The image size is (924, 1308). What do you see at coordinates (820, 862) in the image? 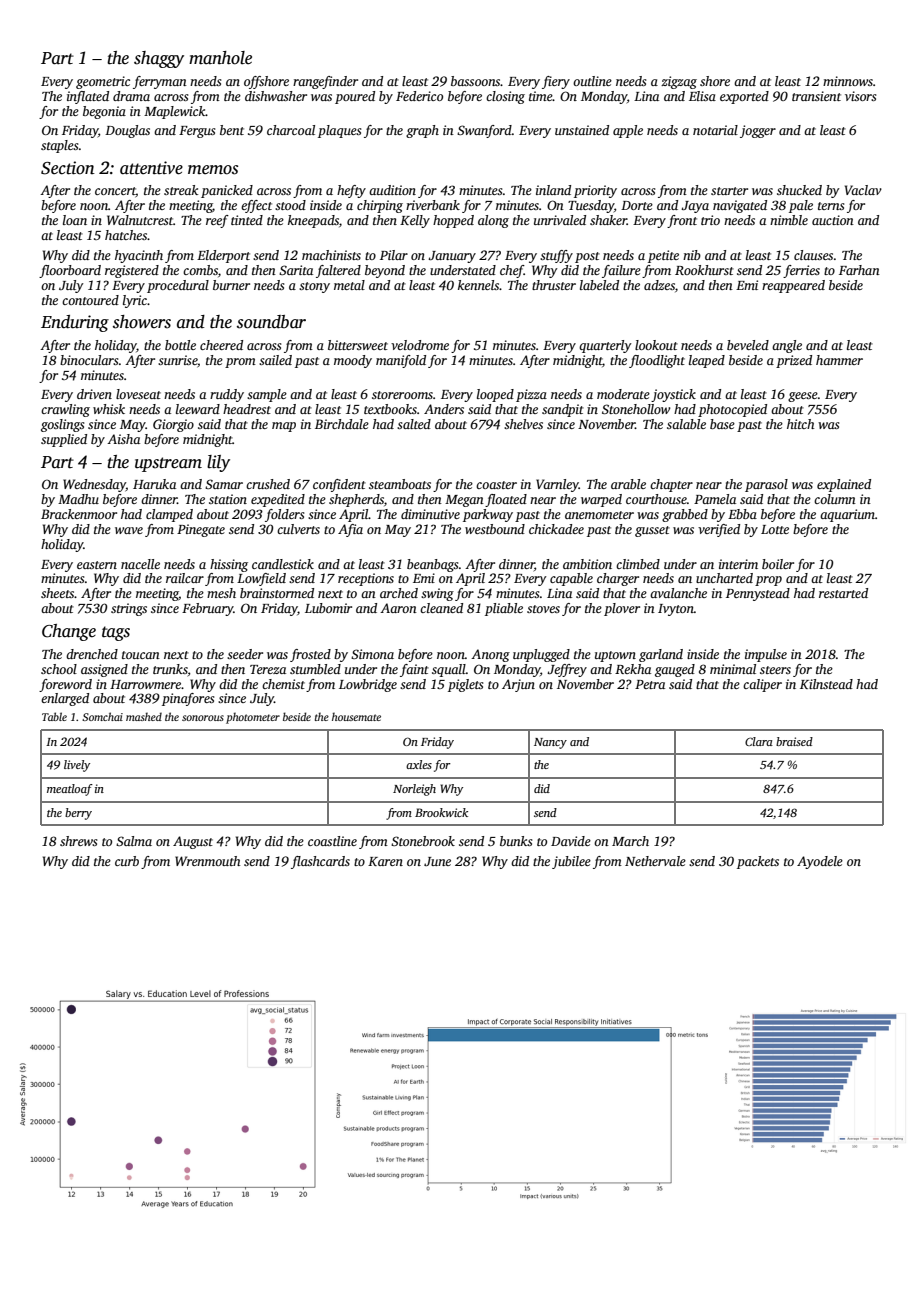
I see `Ayodele` at bounding box center [820, 862].
